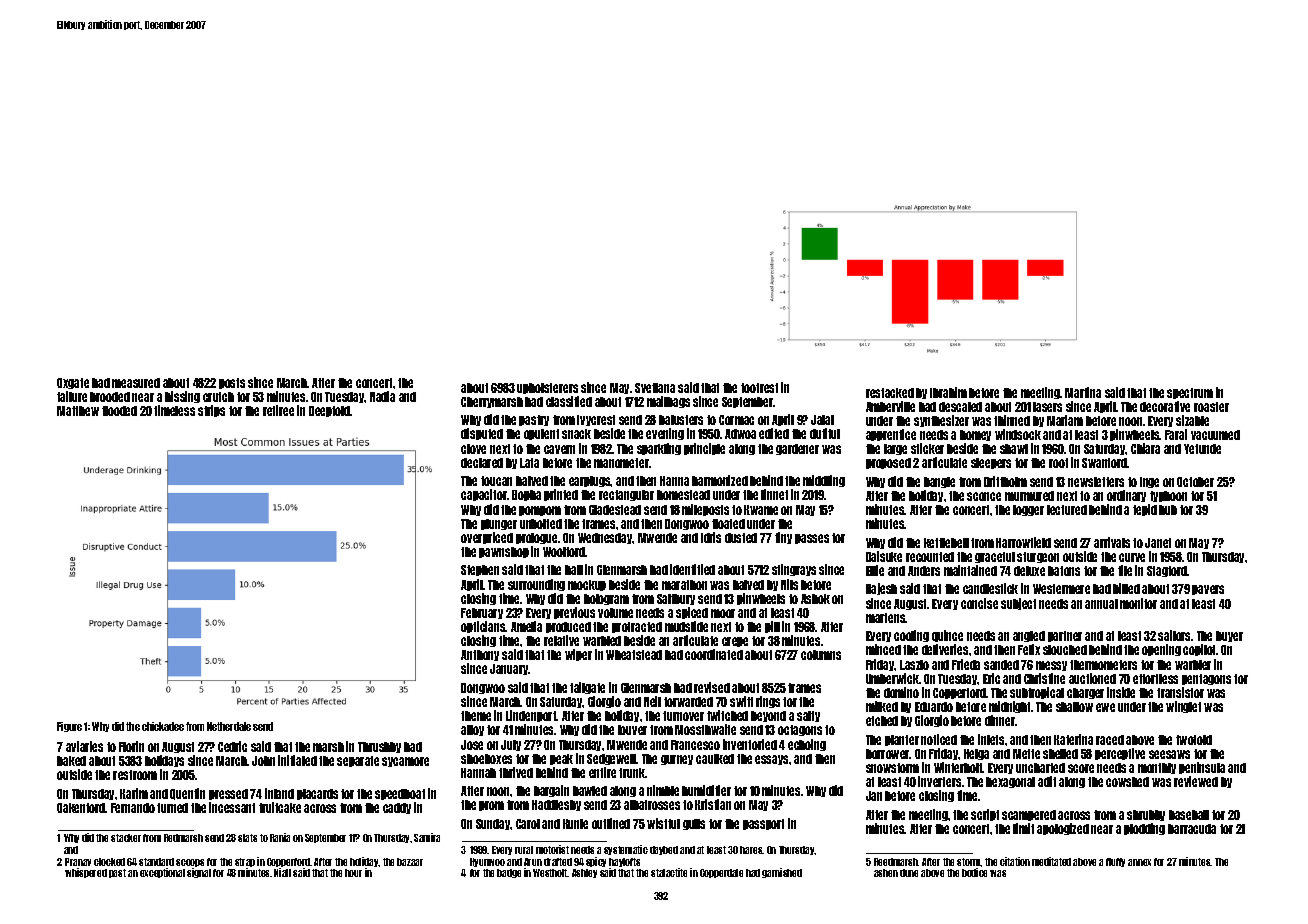 The height and width of the screenshot is (924, 1308). I want to click on evening, so click(665, 434).
